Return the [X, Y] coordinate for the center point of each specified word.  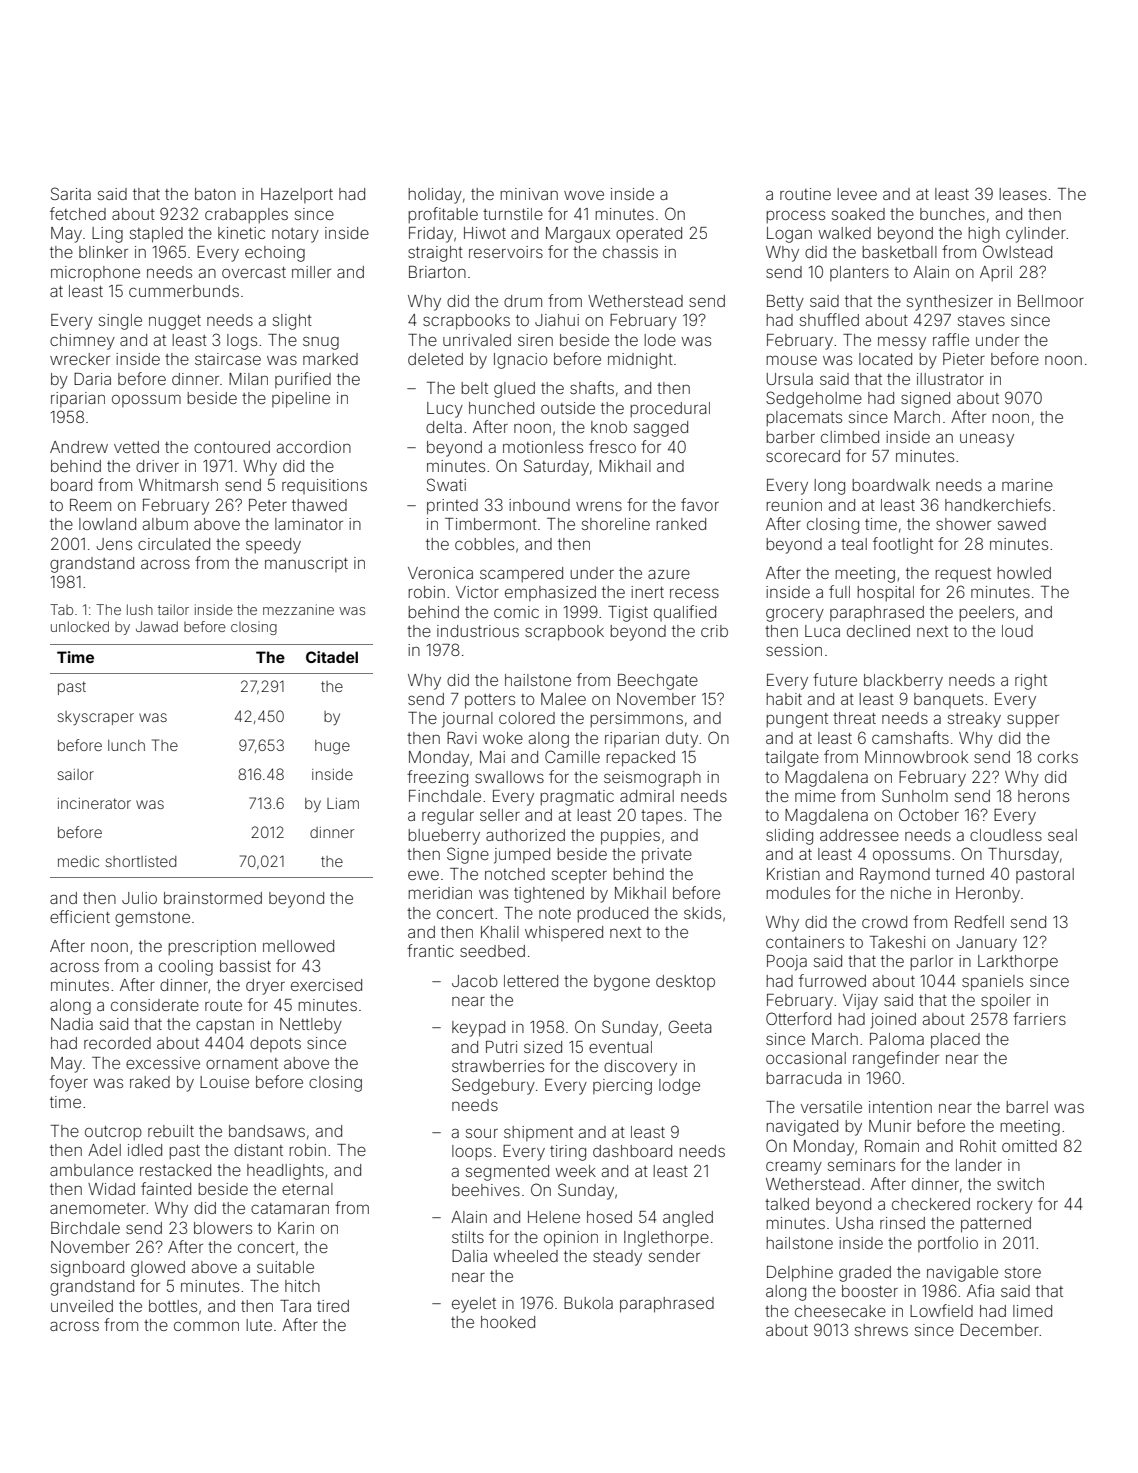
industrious [478, 631]
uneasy [987, 440]
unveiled [82, 1306]
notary [295, 235]
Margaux [578, 235]
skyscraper [95, 718]
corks [1058, 757]
